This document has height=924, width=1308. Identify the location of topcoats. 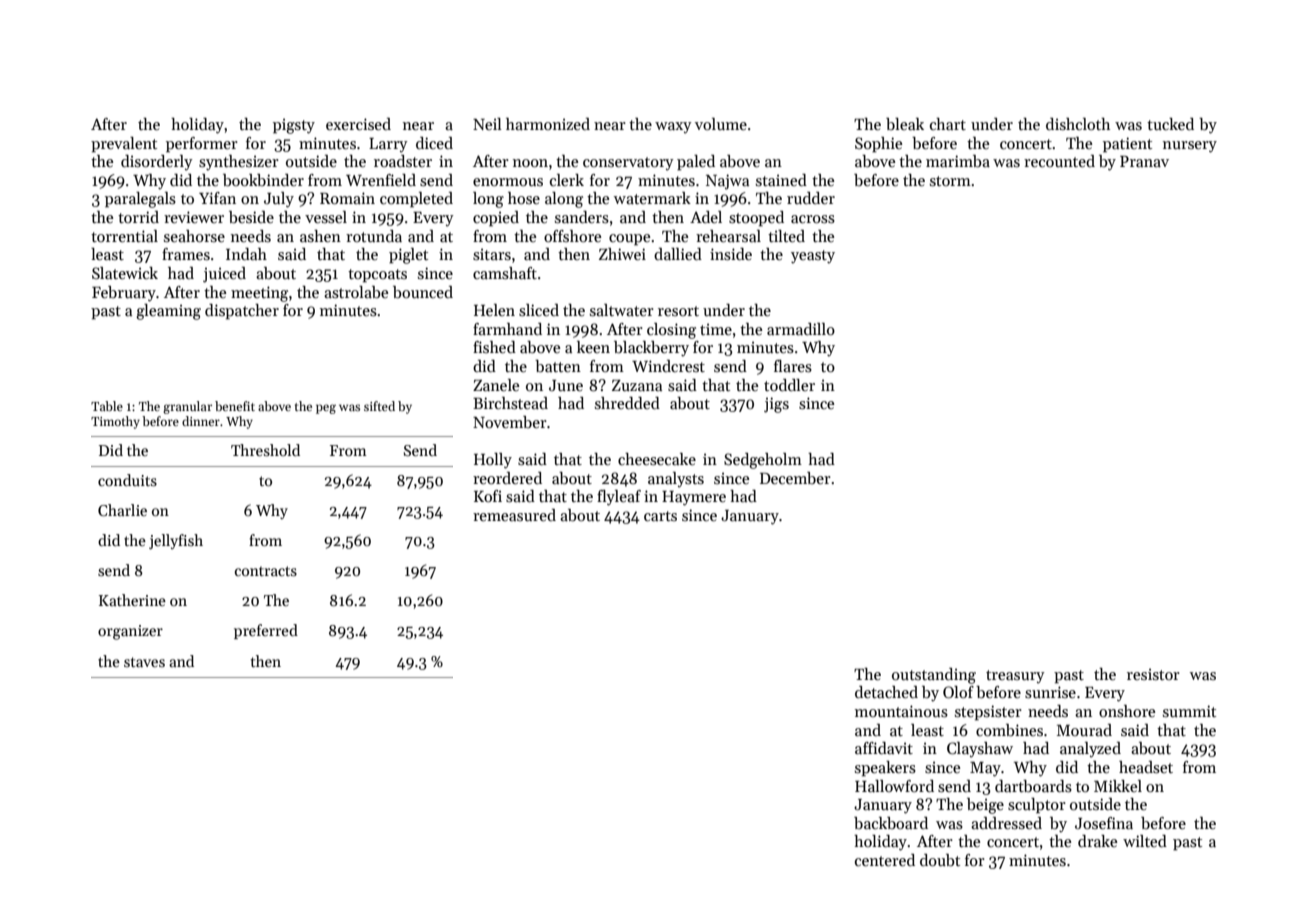
(377, 276).
